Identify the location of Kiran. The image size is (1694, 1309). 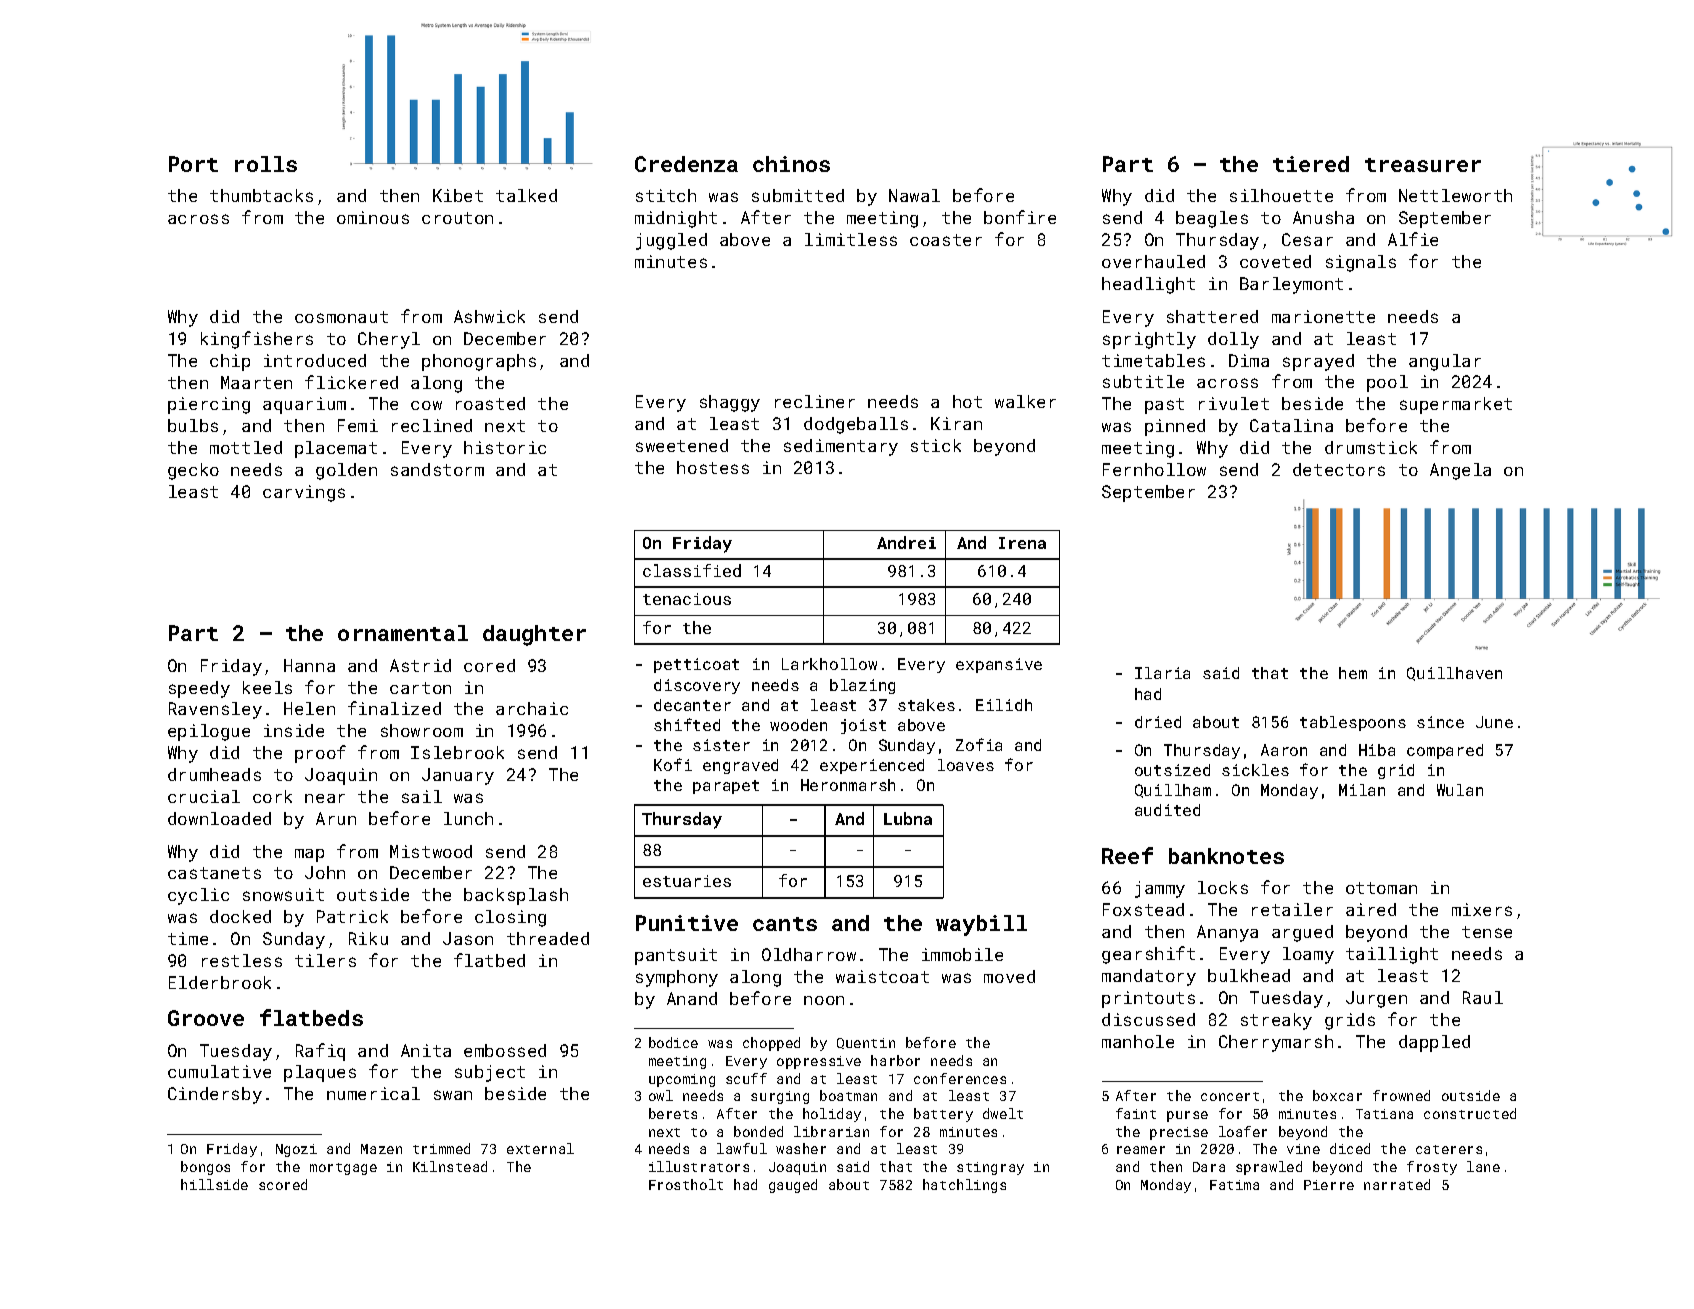
(956, 423).
